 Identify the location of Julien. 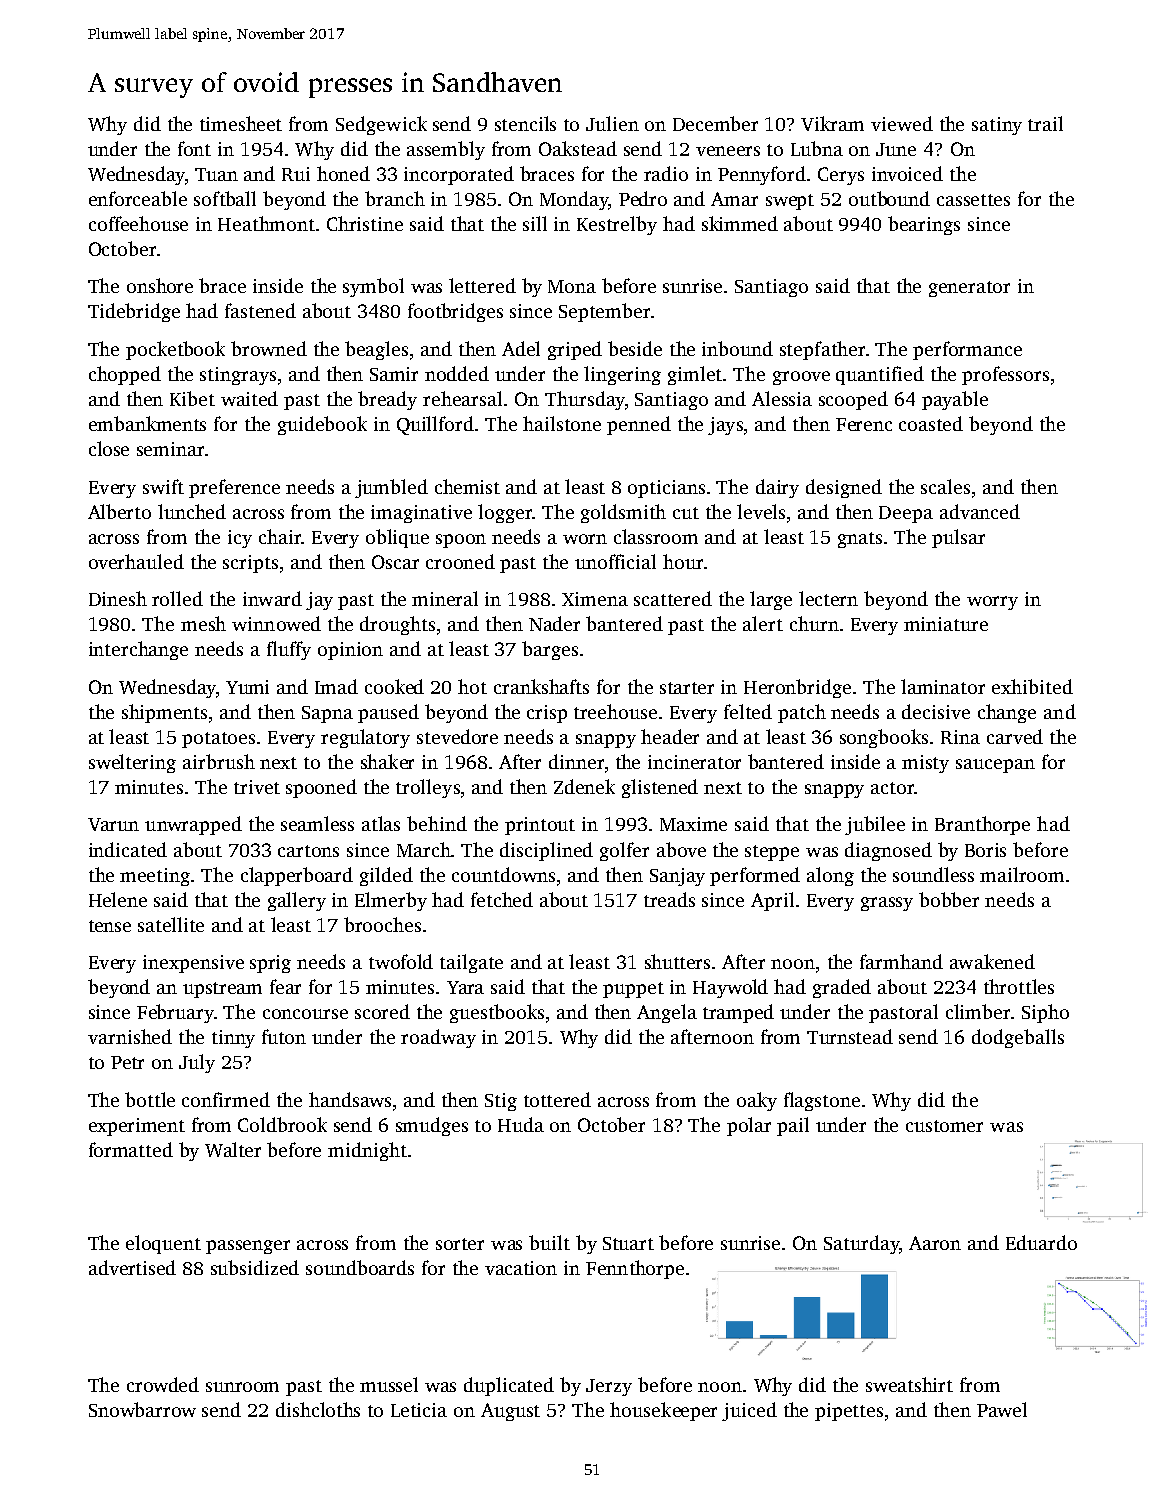
(612, 123).
